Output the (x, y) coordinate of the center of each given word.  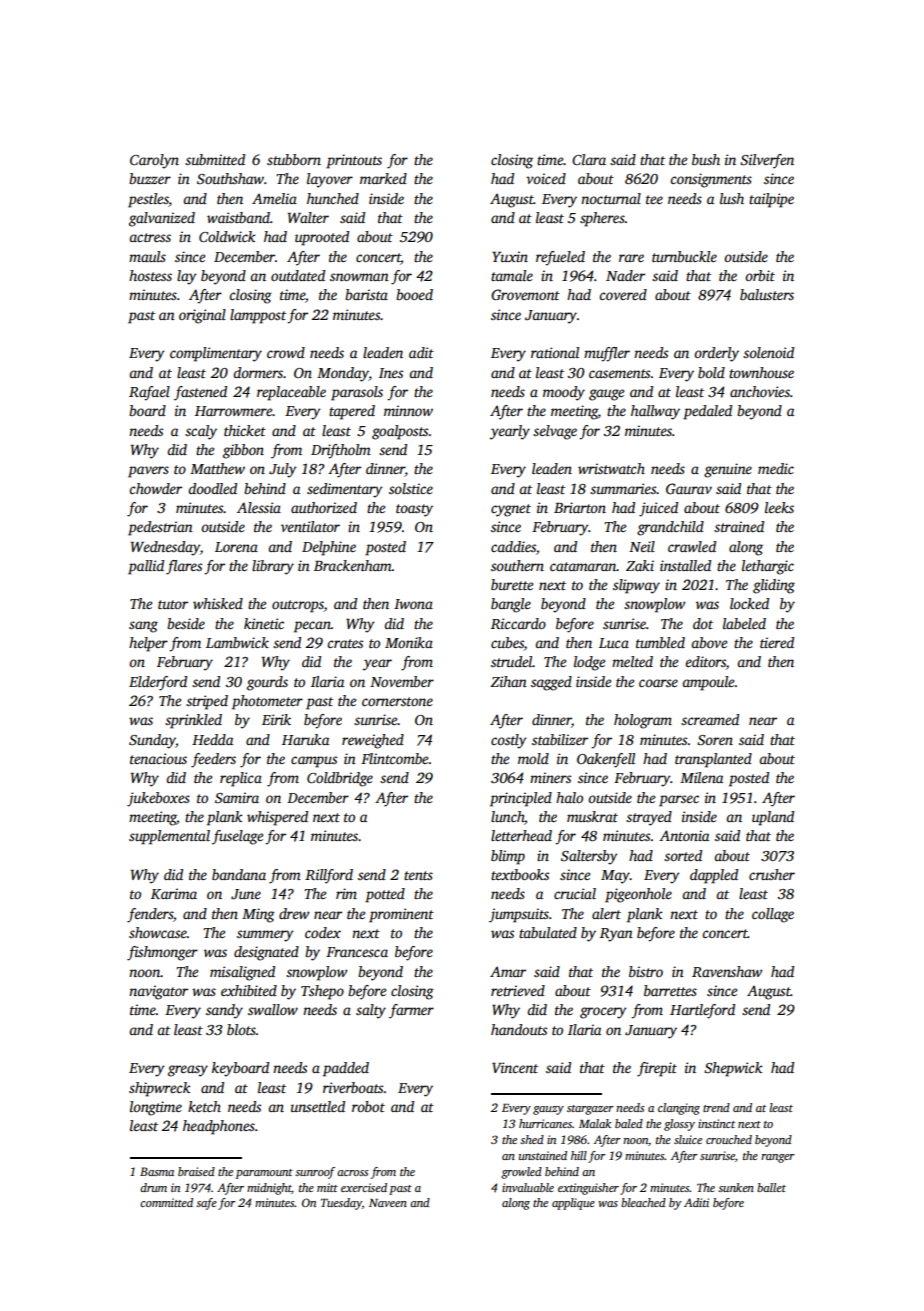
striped (207, 702)
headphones (219, 1127)
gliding (774, 586)
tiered (777, 642)
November (402, 681)
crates (345, 643)
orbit (760, 275)
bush (706, 159)
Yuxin (510, 256)
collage (773, 915)
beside (186, 623)
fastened (200, 393)
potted (385, 895)
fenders (150, 915)
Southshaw (230, 178)
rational (555, 352)
